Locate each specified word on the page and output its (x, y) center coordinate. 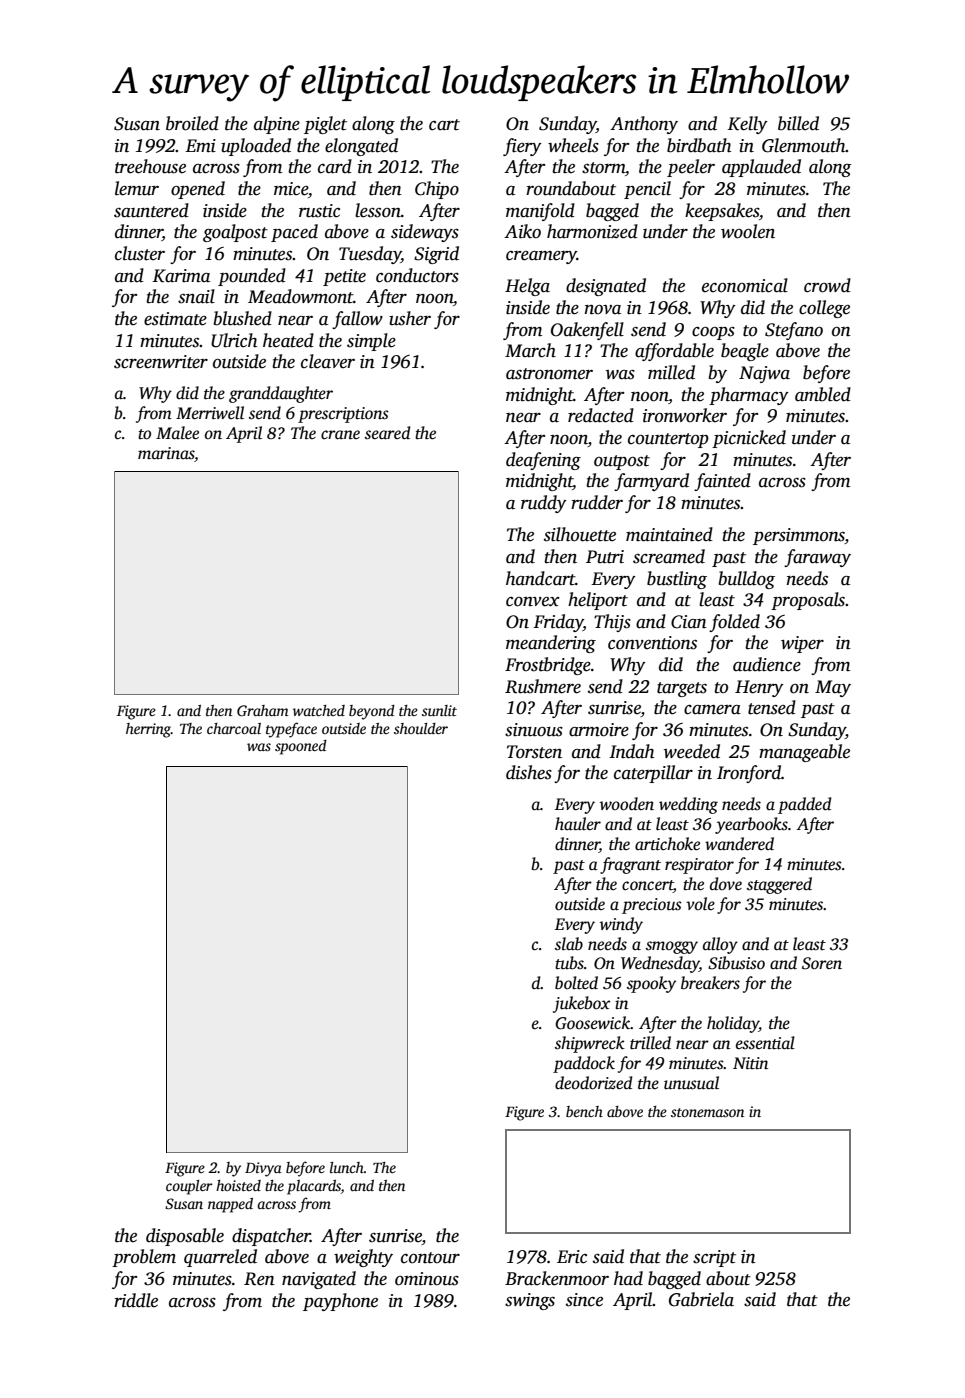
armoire (599, 730)
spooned (301, 747)
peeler (691, 168)
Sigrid (436, 255)
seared (387, 433)
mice (291, 189)
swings (530, 1301)
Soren (822, 963)
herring (148, 730)
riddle (136, 1300)
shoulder (421, 728)
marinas (166, 454)
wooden (627, 804)
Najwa (764, 374)
